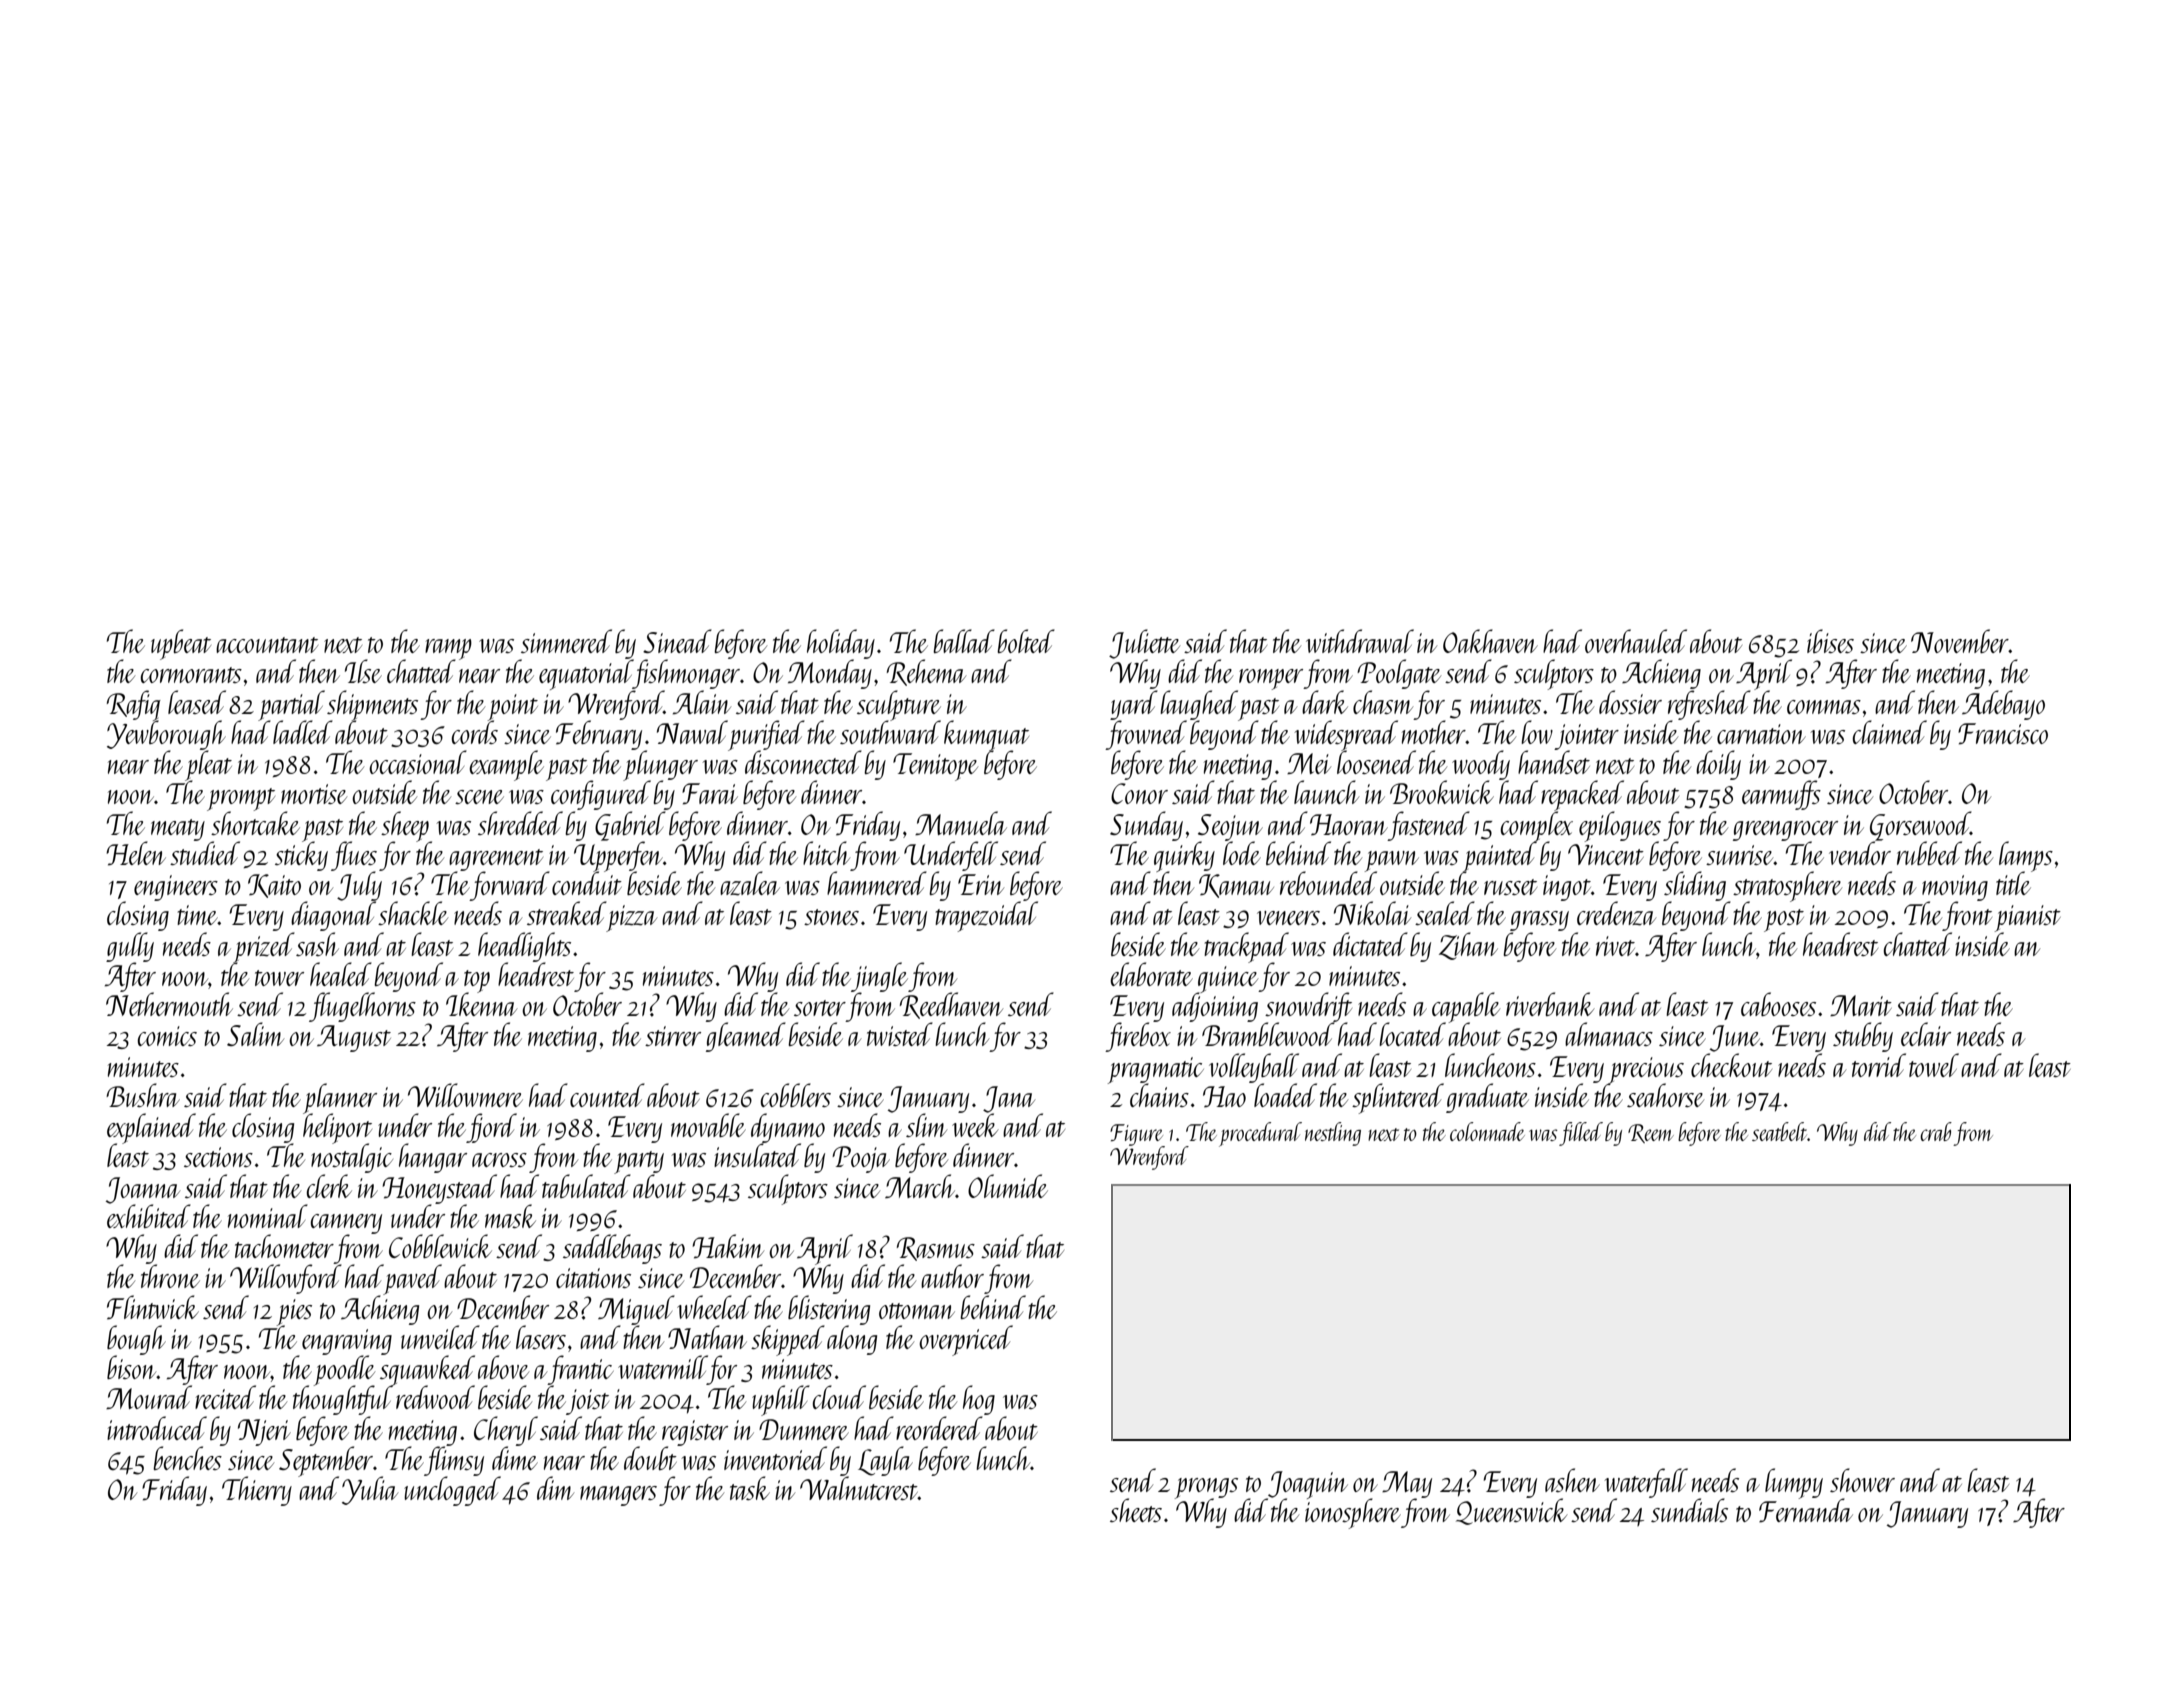 This image has height=1683, width=2178. I want to click on Joaquin, so click(1307, 1485).
